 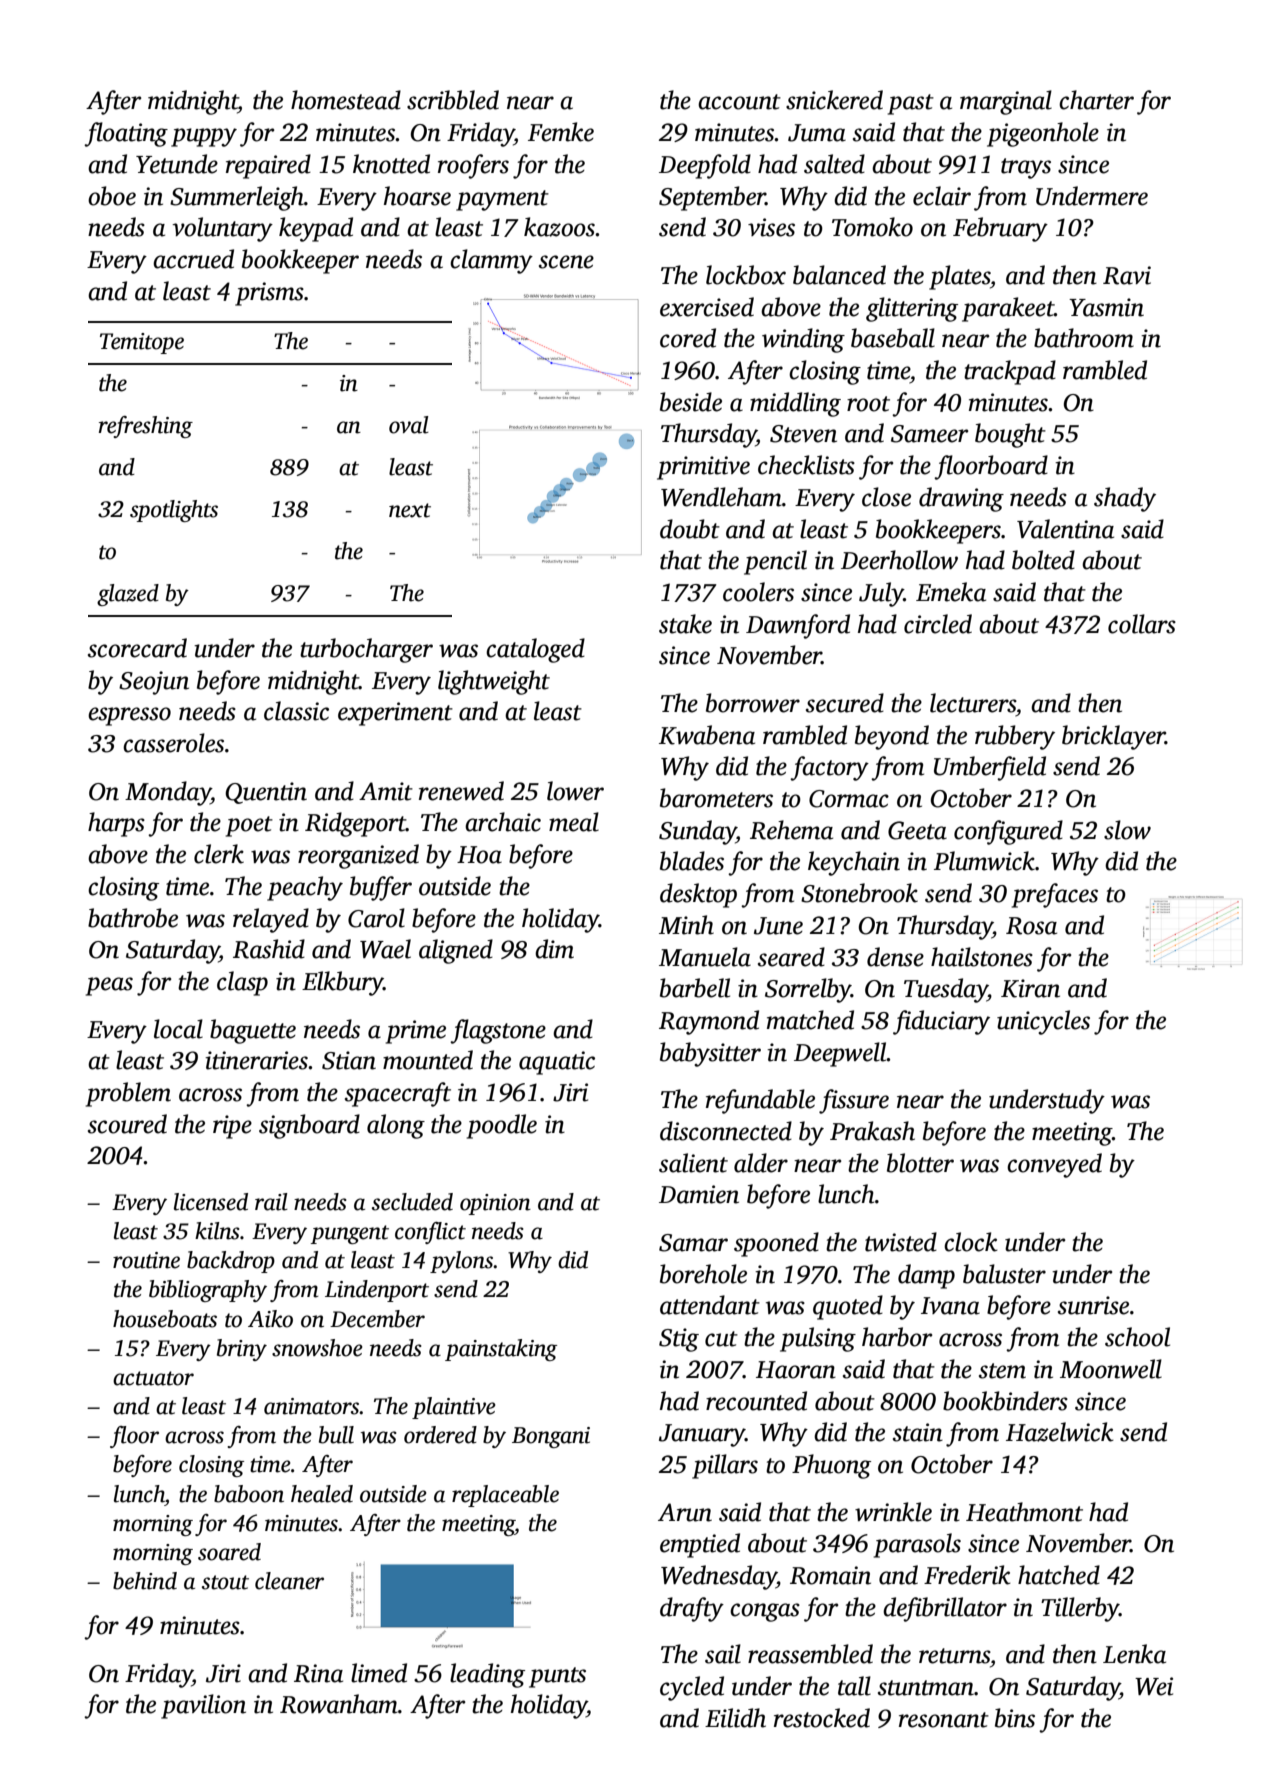 What do you see at coordinates (505, 1496) in the document?
I see `replaceable` at bounding box center [505, 1496].
